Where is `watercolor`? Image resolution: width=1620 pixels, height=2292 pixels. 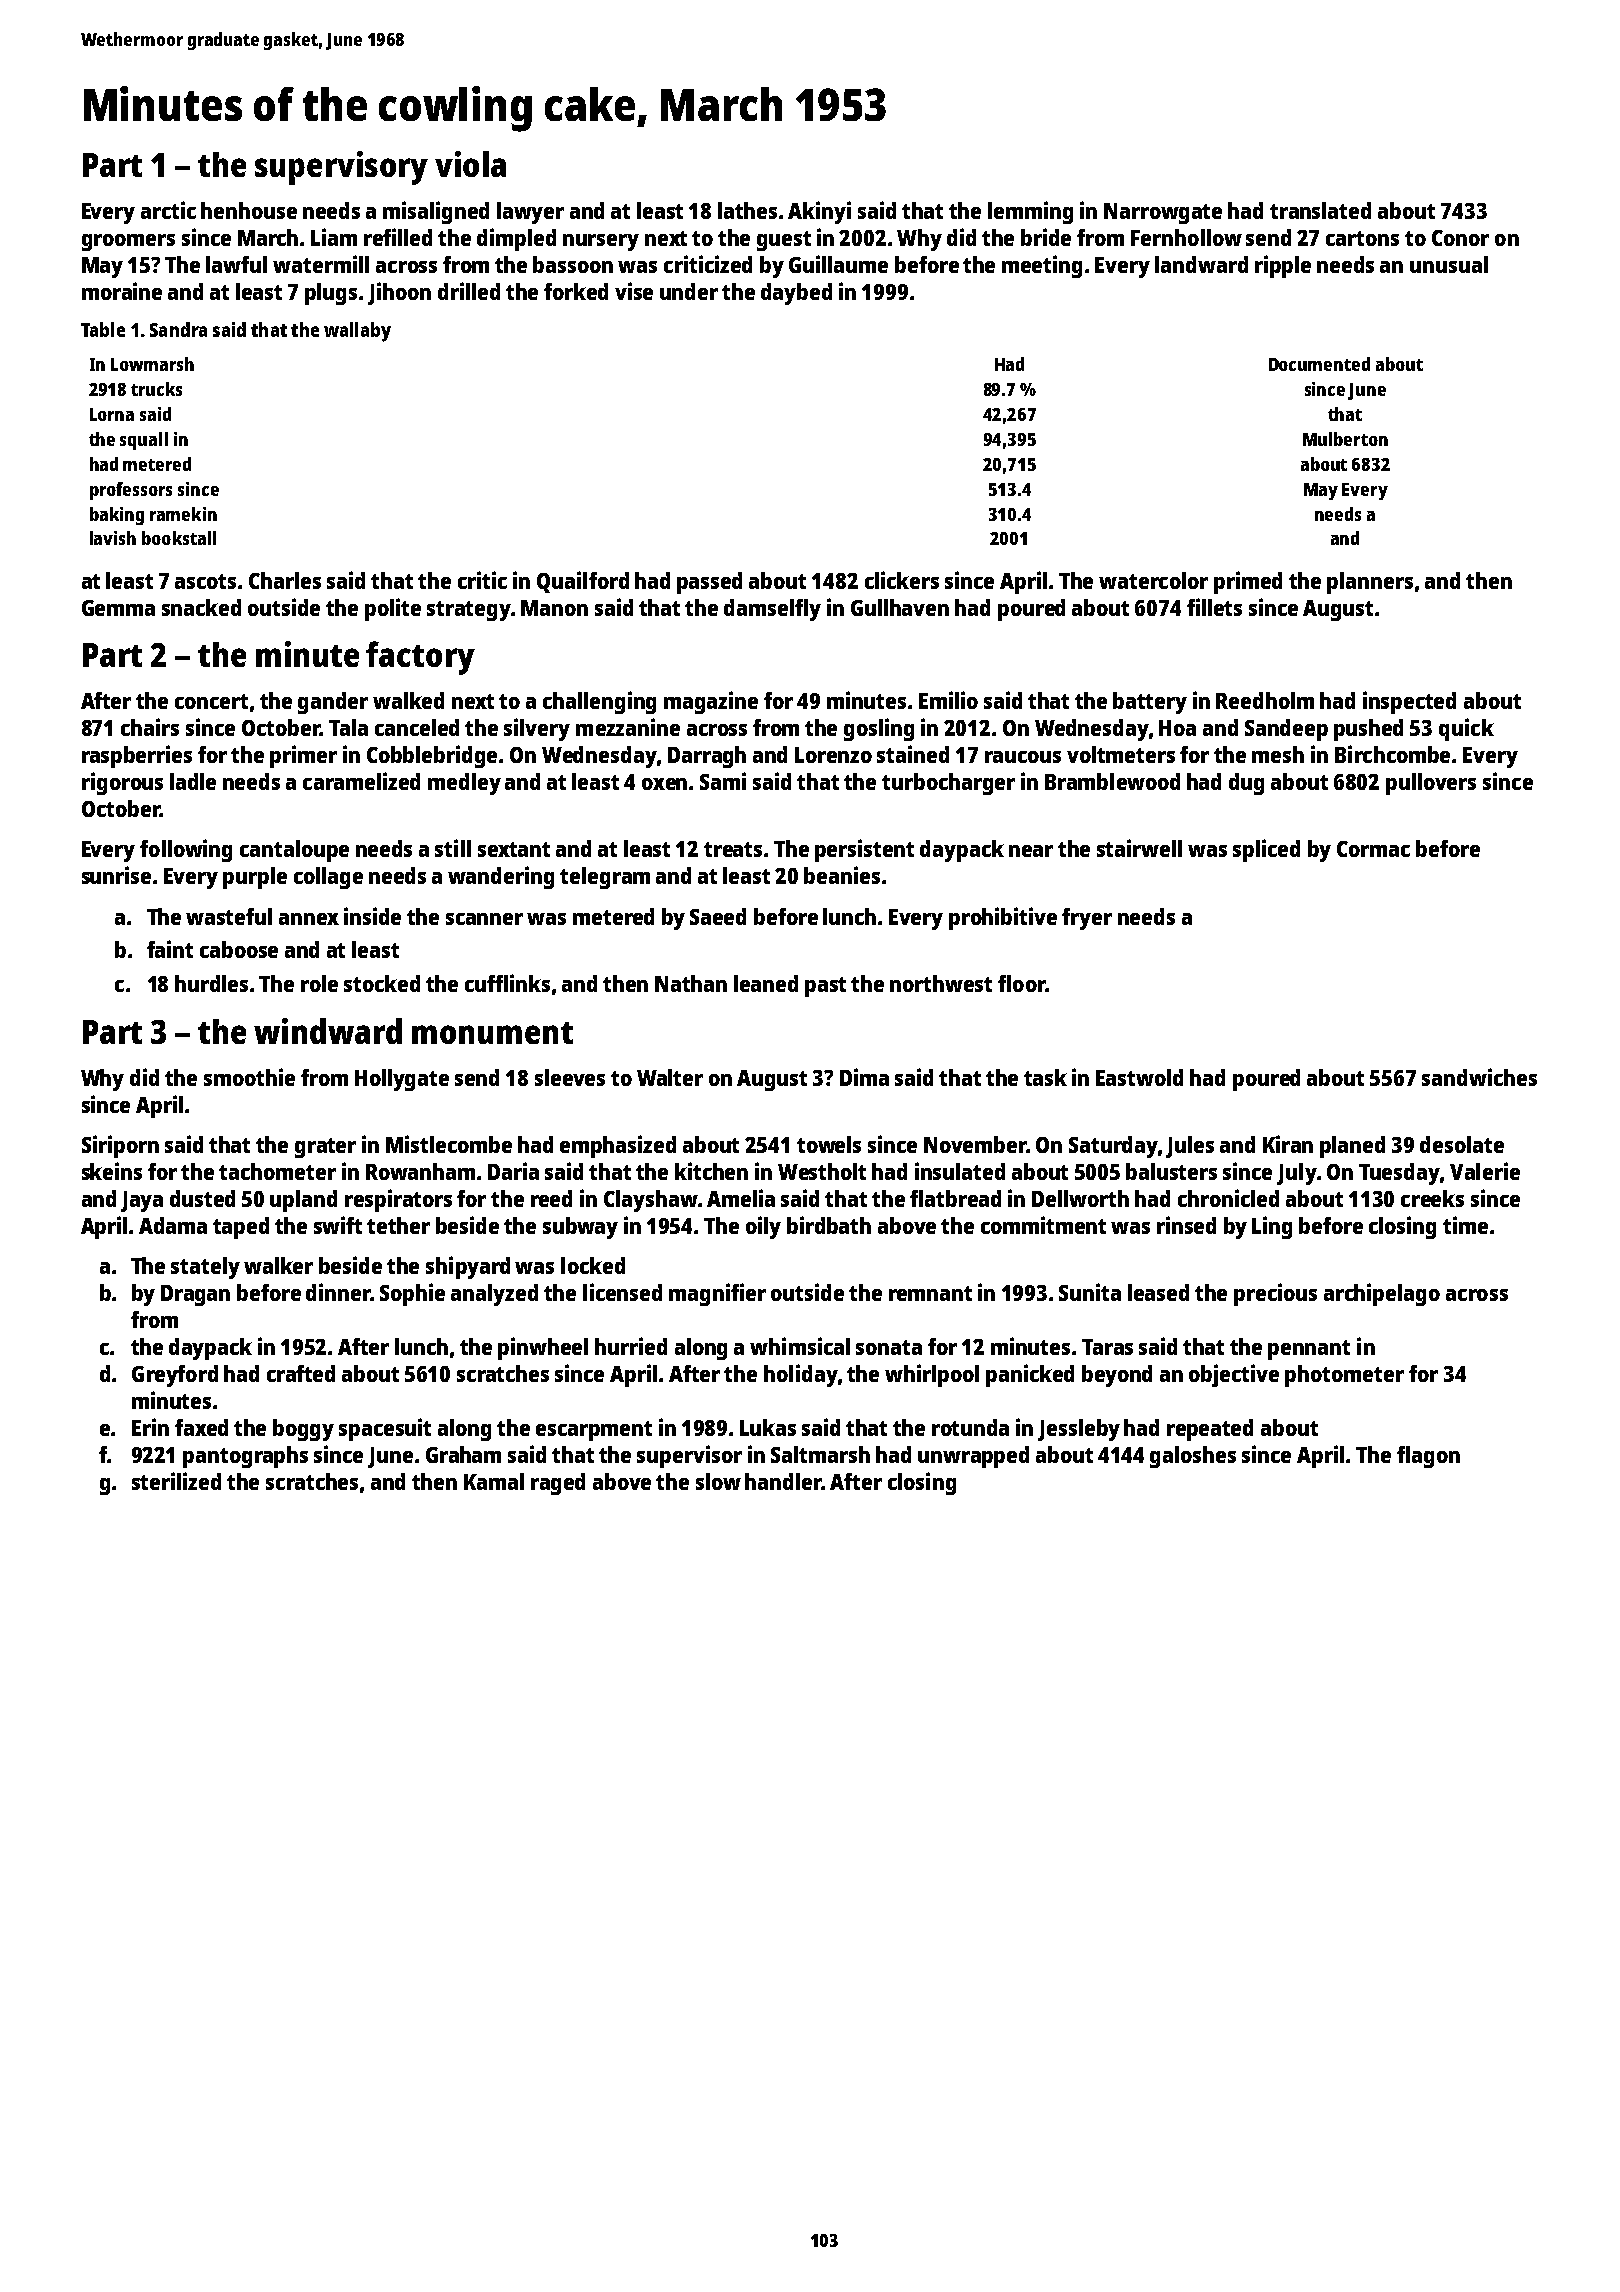
watercolor is located at coordinates (1153, 580).
